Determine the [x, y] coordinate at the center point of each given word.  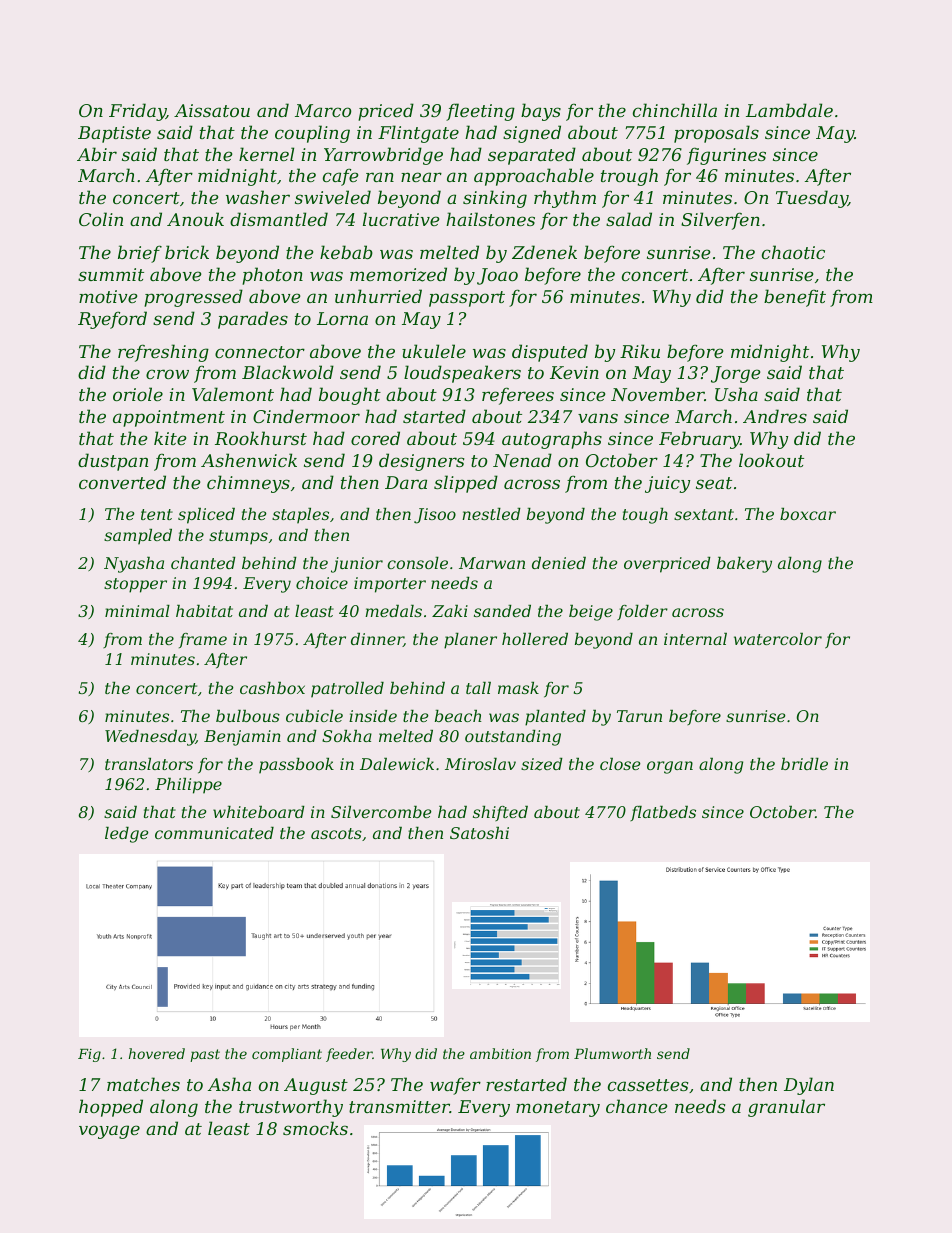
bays [541, 112]
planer [470, 641]
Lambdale [789, 110]
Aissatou [212, 110]
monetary [558, 1109]
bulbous [248, 716]
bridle [804, 764]
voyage [109, 1132]
